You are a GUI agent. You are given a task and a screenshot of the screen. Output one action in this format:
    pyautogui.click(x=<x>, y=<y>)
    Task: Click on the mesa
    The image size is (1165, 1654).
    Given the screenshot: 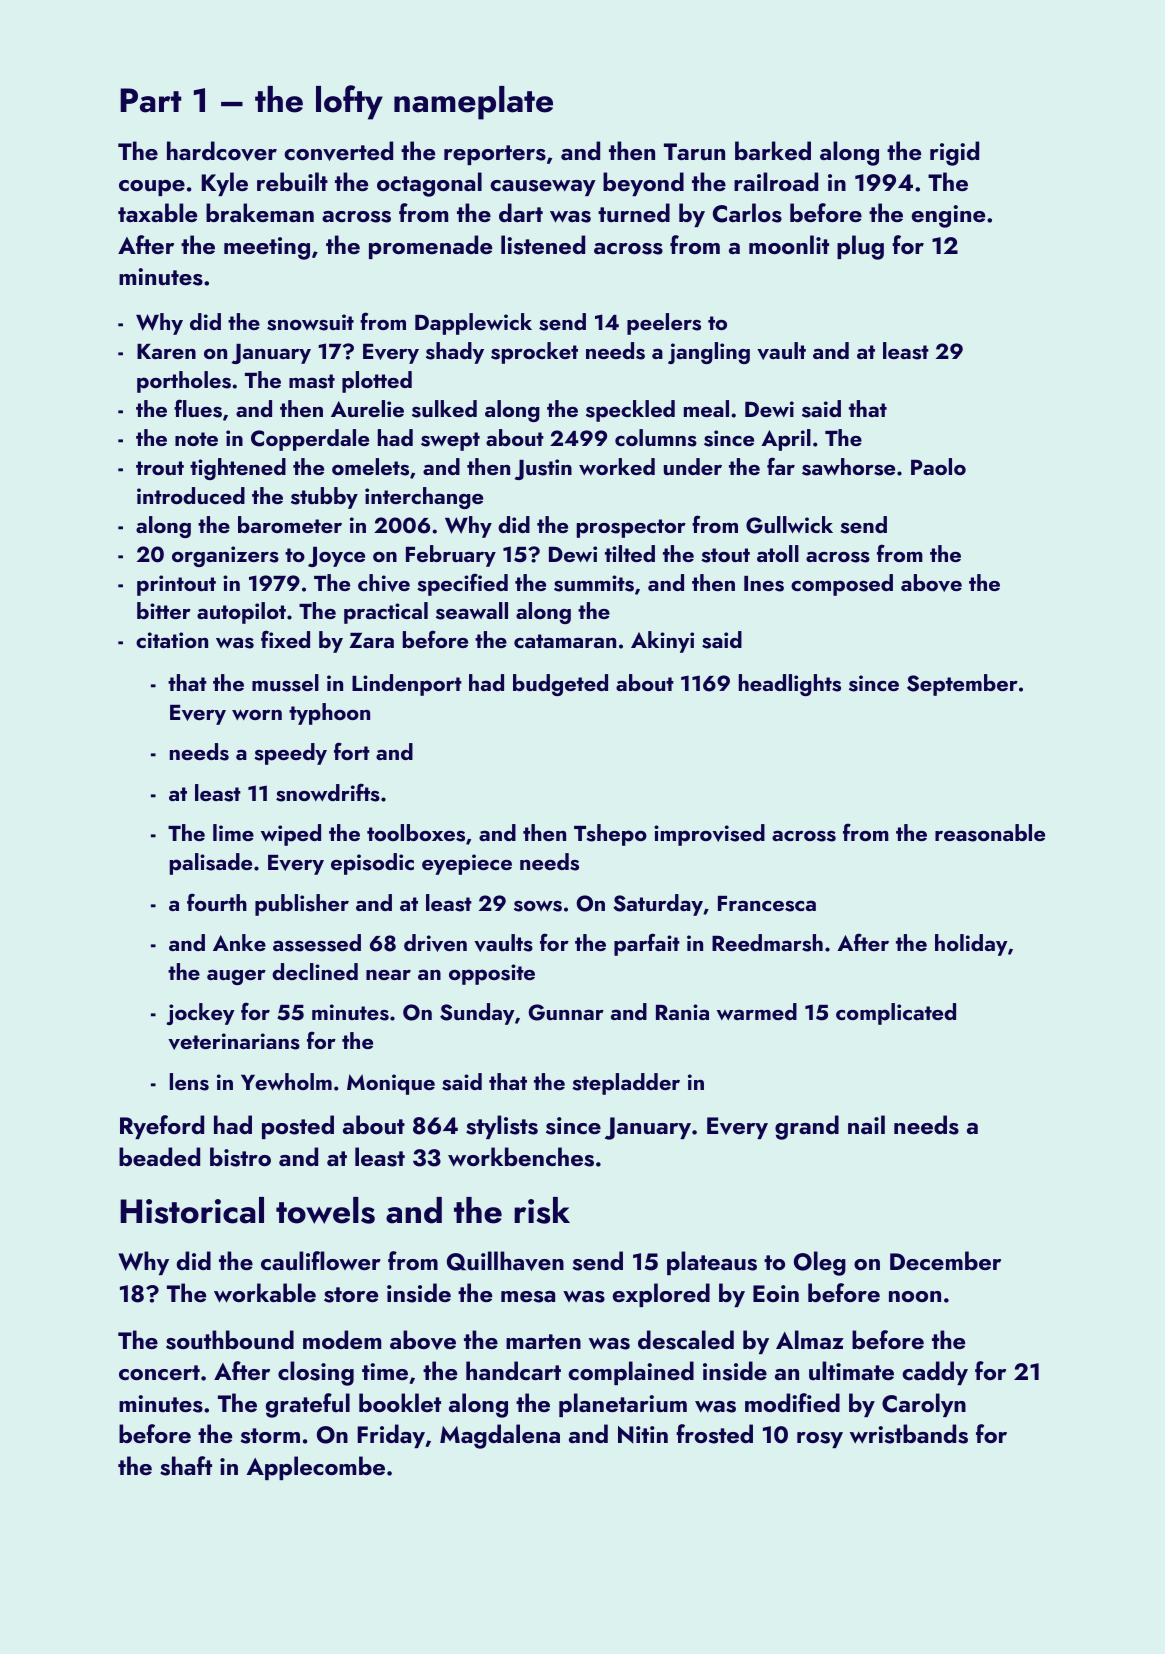 What is the action you would take?
    pyautogui.click(x=528, y=1297)
